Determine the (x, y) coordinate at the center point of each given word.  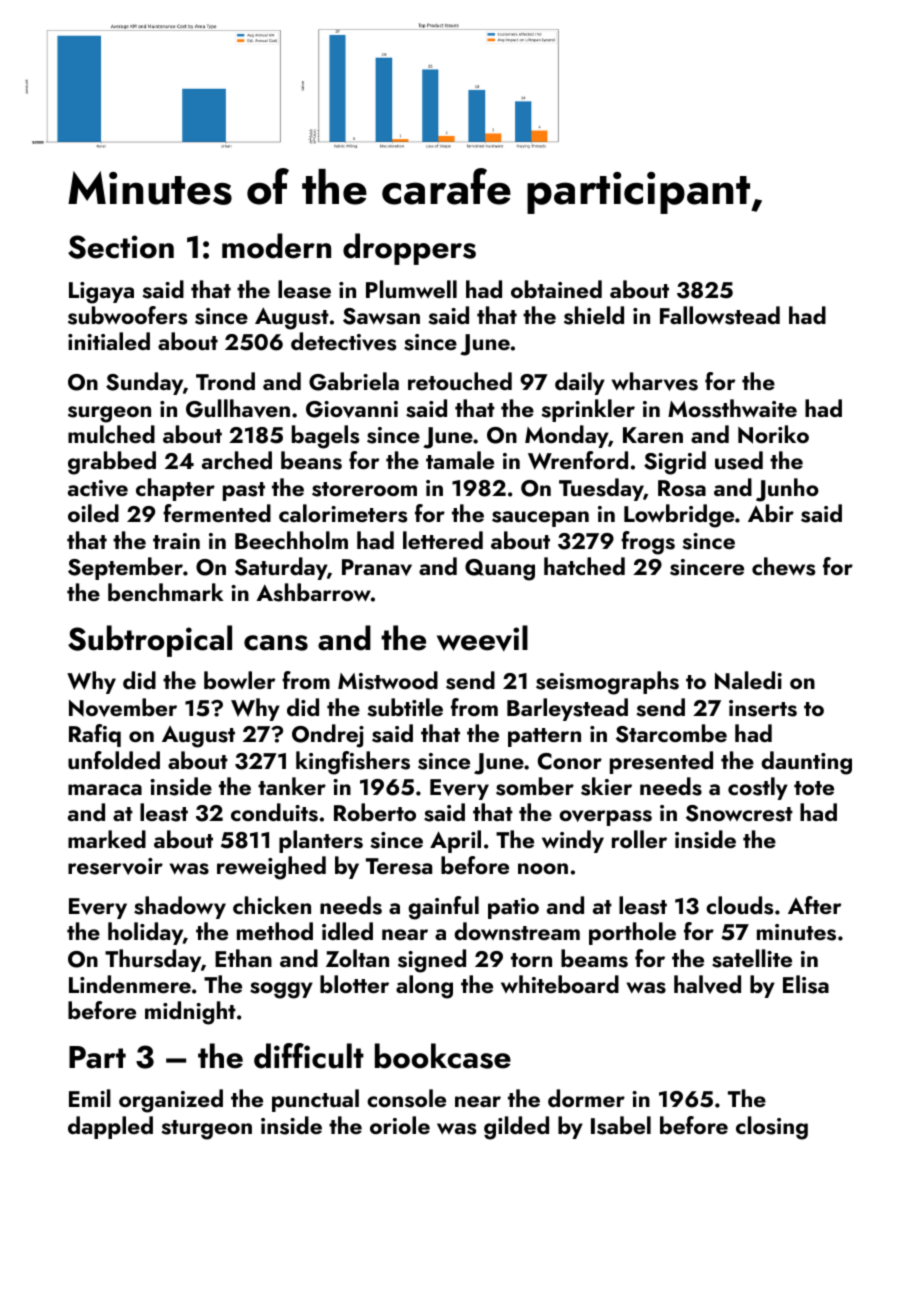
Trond (225, 381)
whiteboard (560, 984)
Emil (90, 1098)
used (739, 460)
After (814, 905)
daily (580, 383)
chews (783, 566)
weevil (482, 638)
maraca (105, 789)
